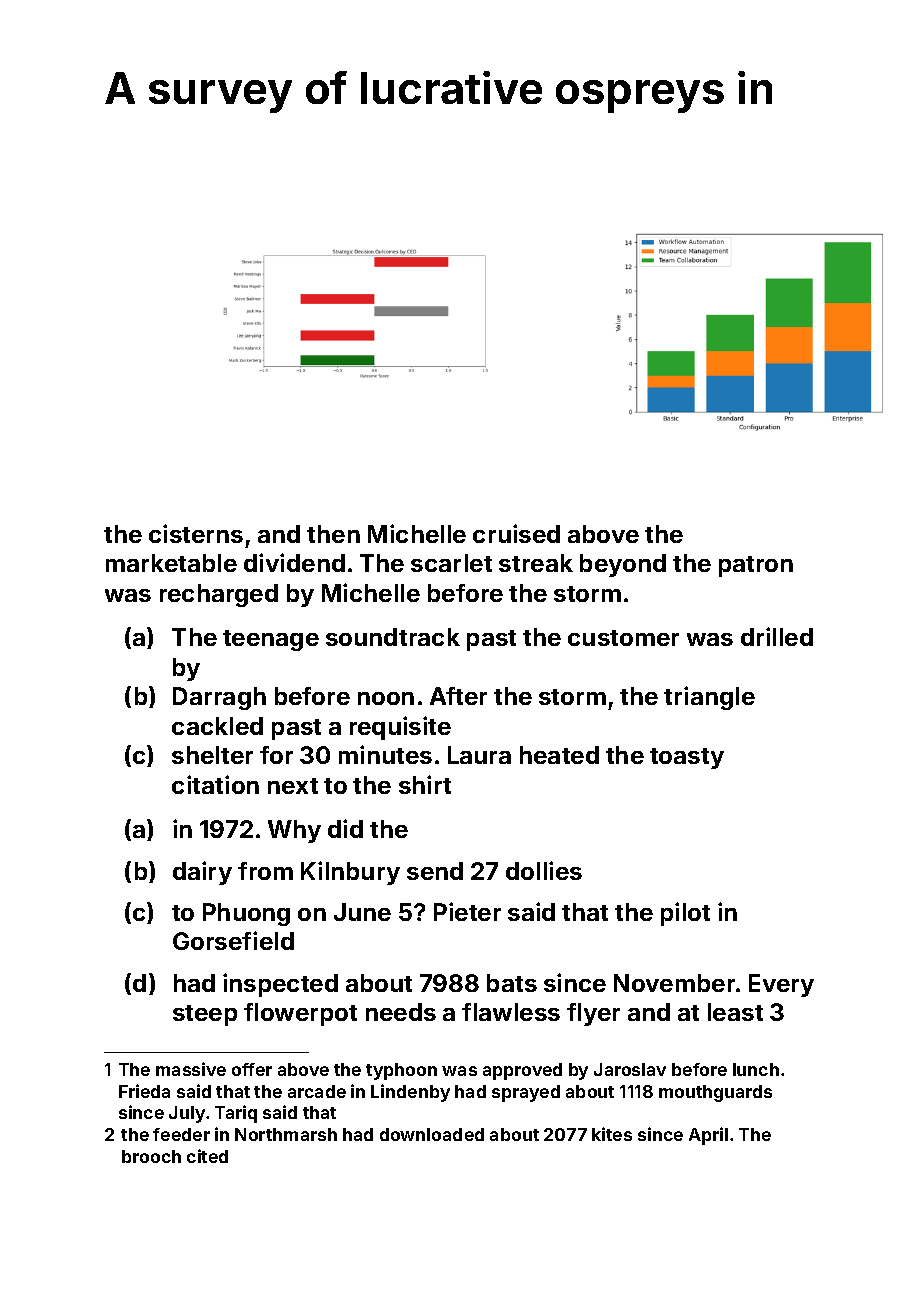 Image resolution: width=924 pixels, height=1311 pixels. Describe the element at coordinates (435, 871) in the screenshot. I see `send` at that location.
